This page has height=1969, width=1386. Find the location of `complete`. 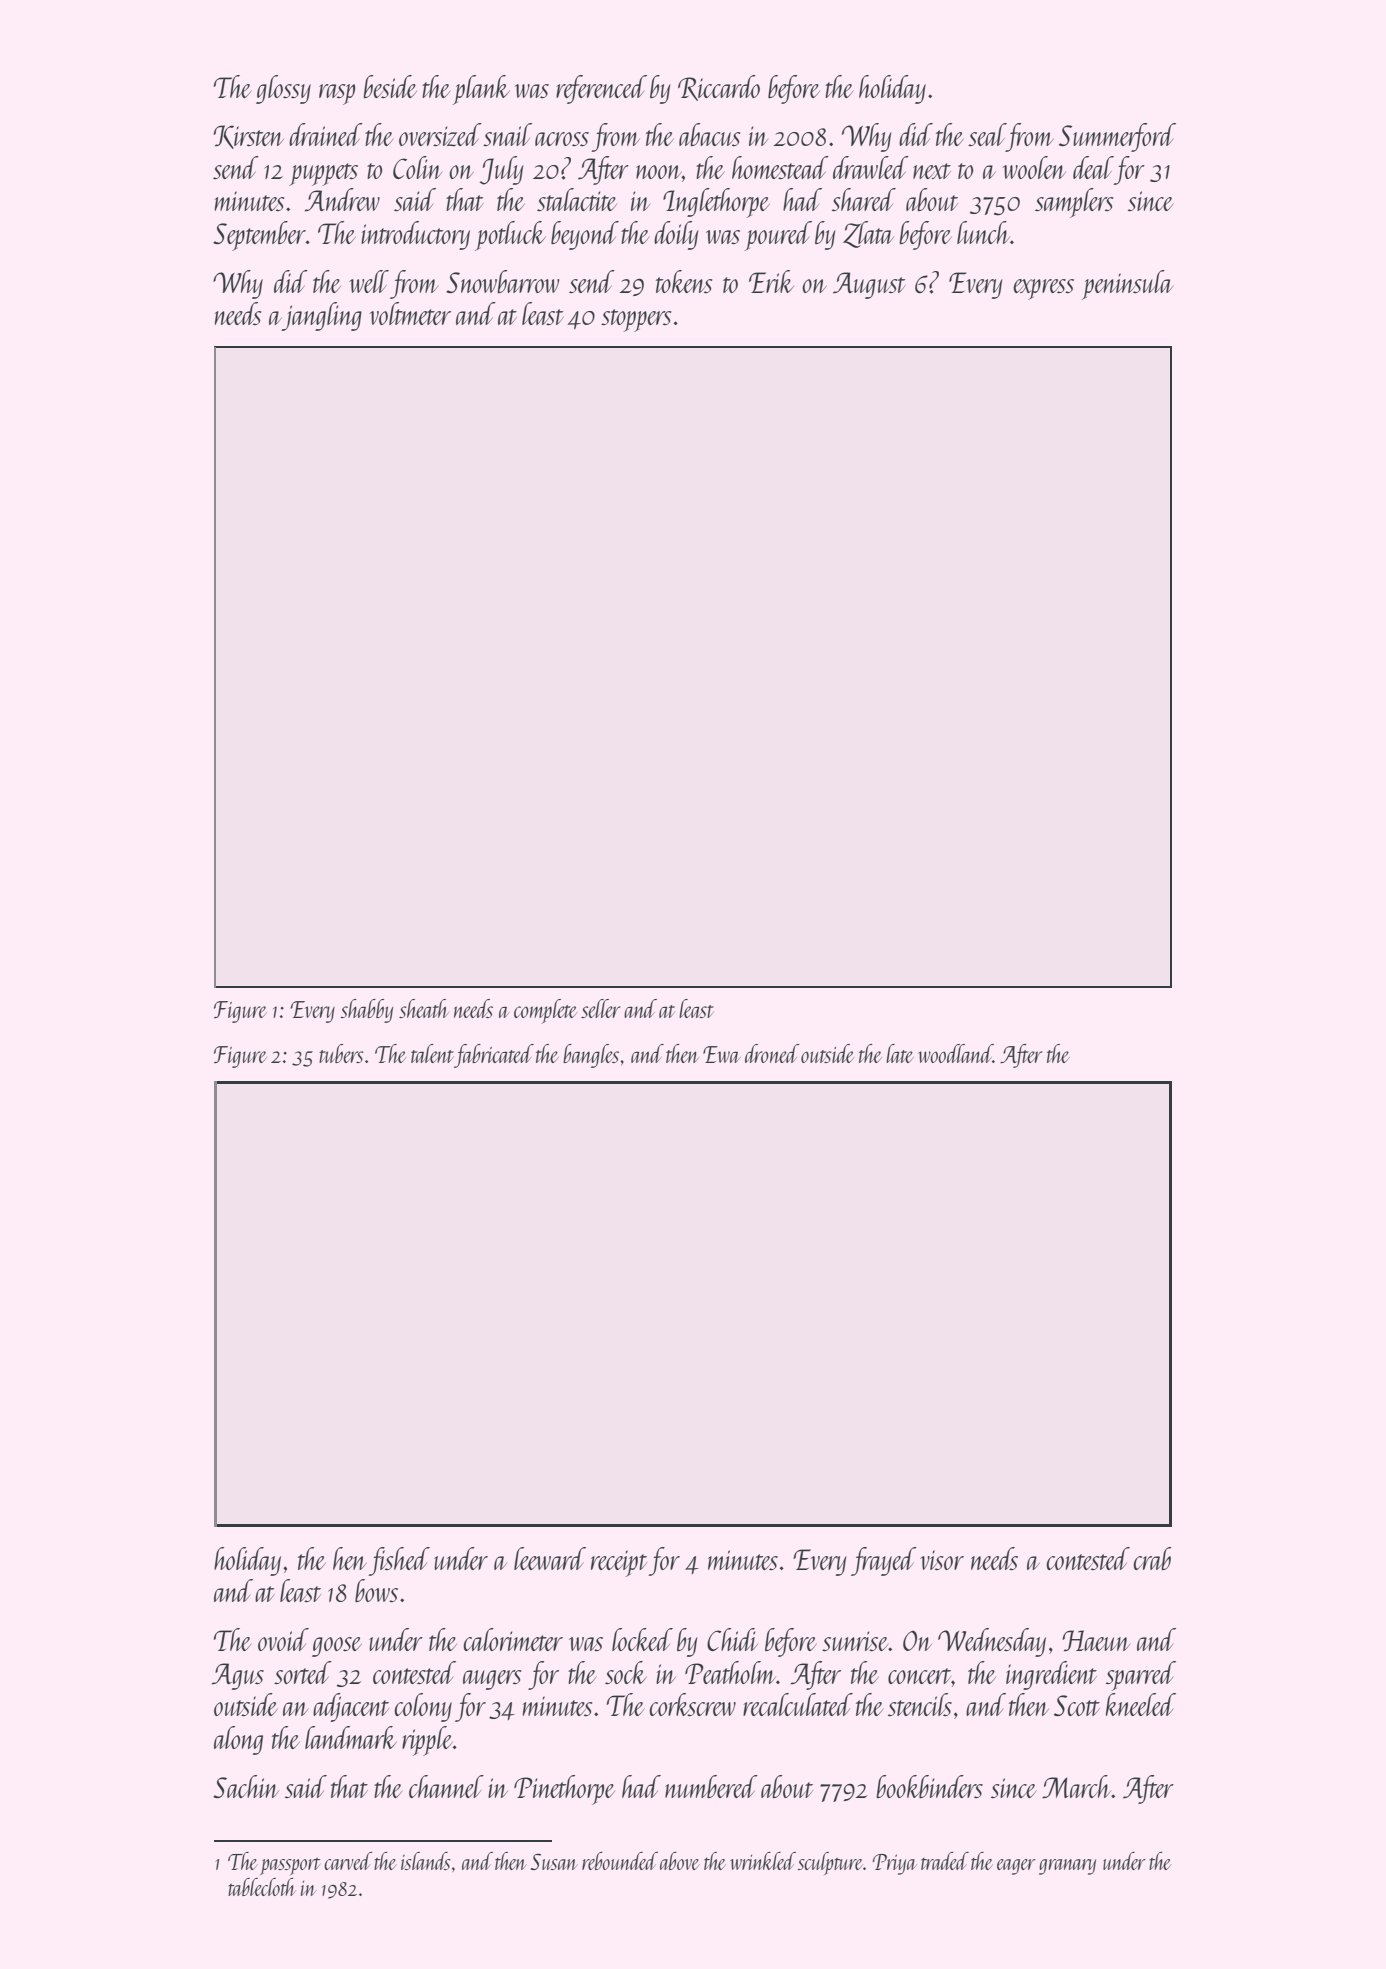

complete is located at coordinates (545, 1011).
